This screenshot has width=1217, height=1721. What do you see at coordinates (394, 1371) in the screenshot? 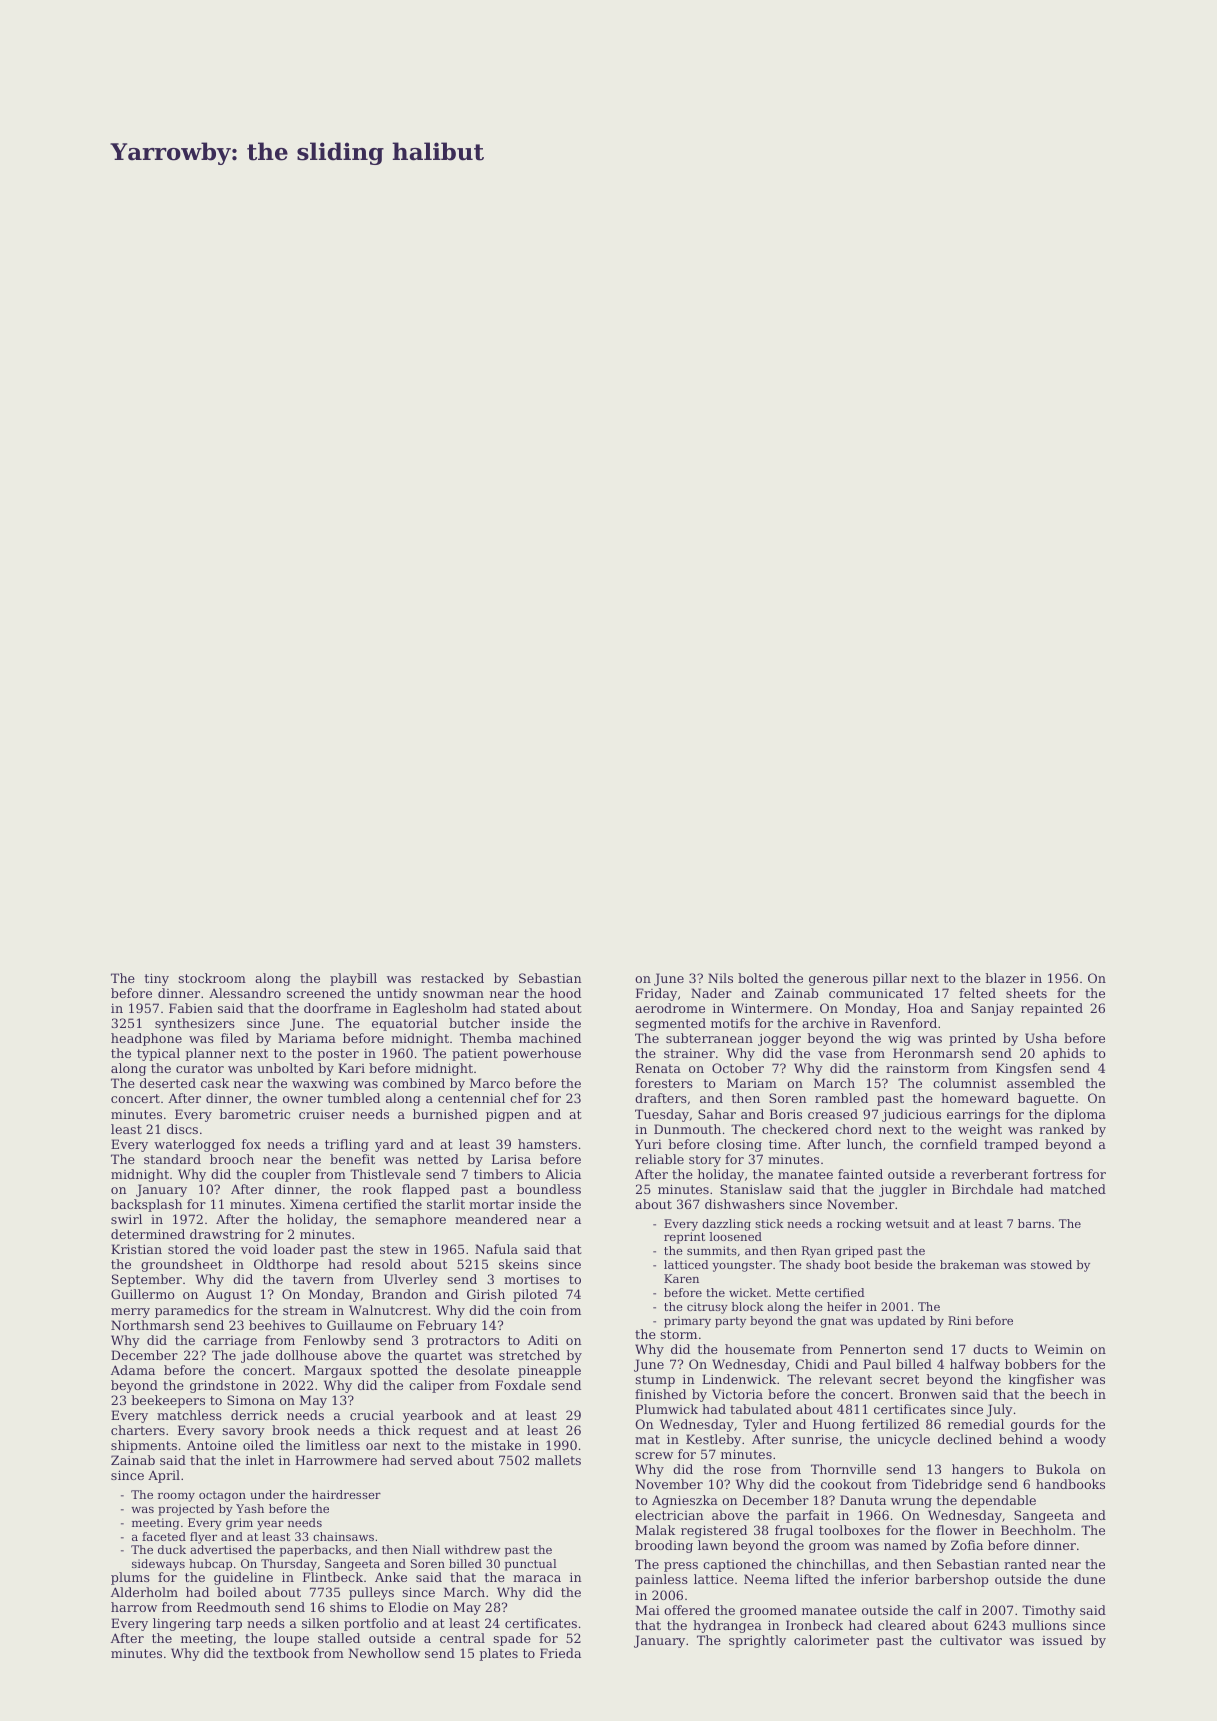
I see `spotted` at bounding box center [394, 1371].
